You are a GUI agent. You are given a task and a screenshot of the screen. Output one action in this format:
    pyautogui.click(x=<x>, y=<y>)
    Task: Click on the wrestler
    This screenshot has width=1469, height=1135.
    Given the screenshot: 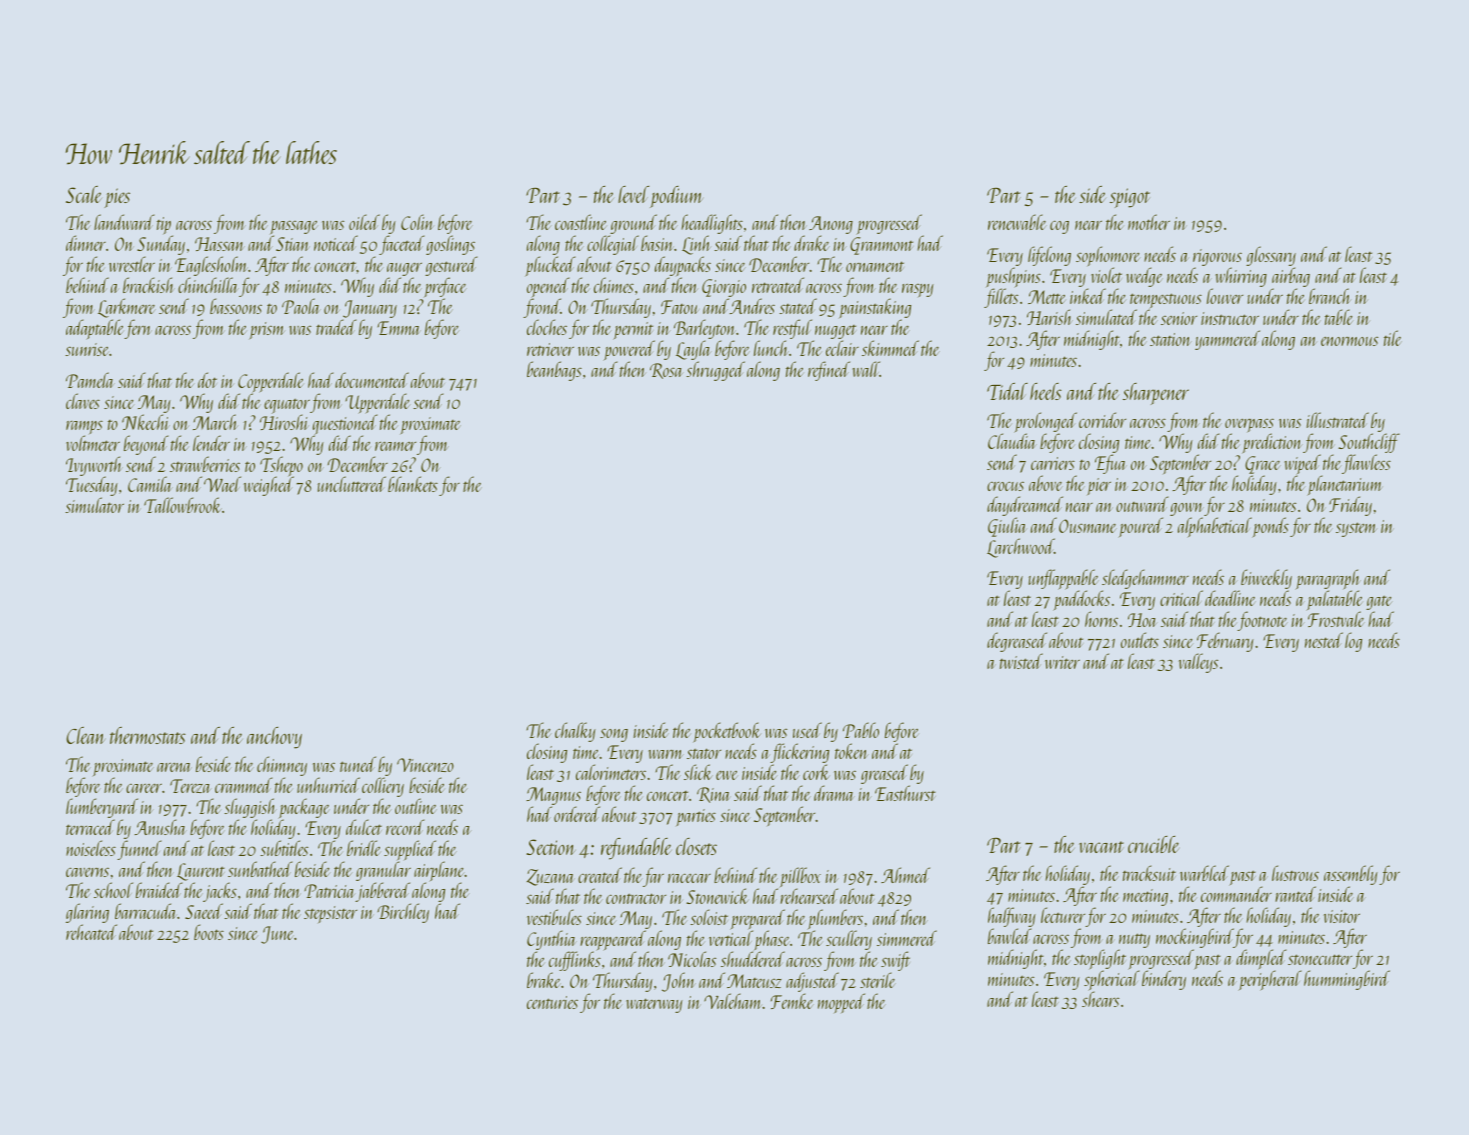 What is the action you would take?
    pyautogui.click(x=132, y=264)
